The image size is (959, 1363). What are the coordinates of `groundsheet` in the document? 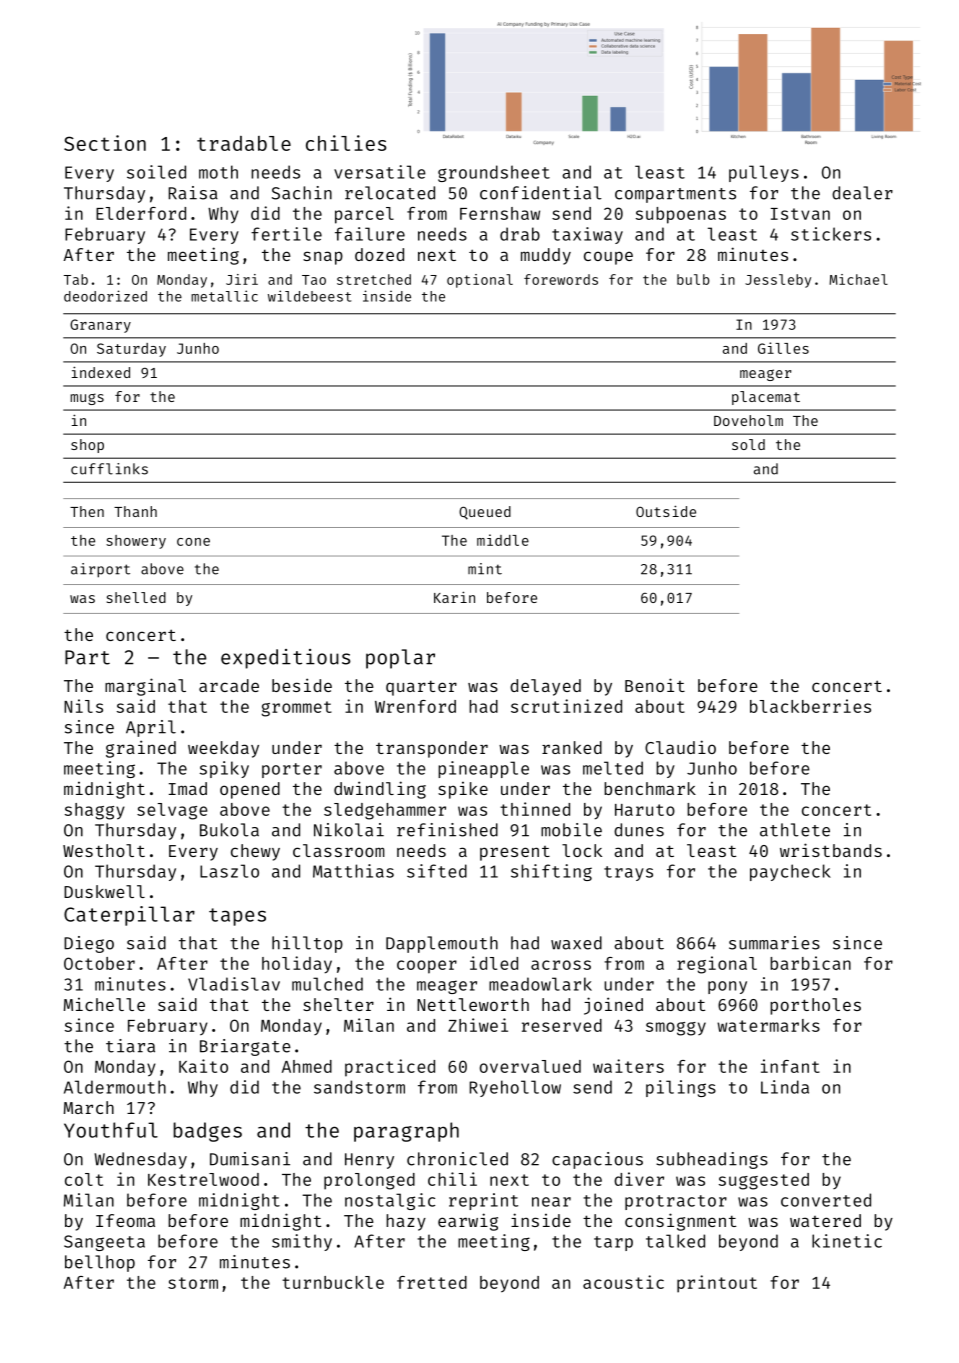 It's located at (494, 173).
